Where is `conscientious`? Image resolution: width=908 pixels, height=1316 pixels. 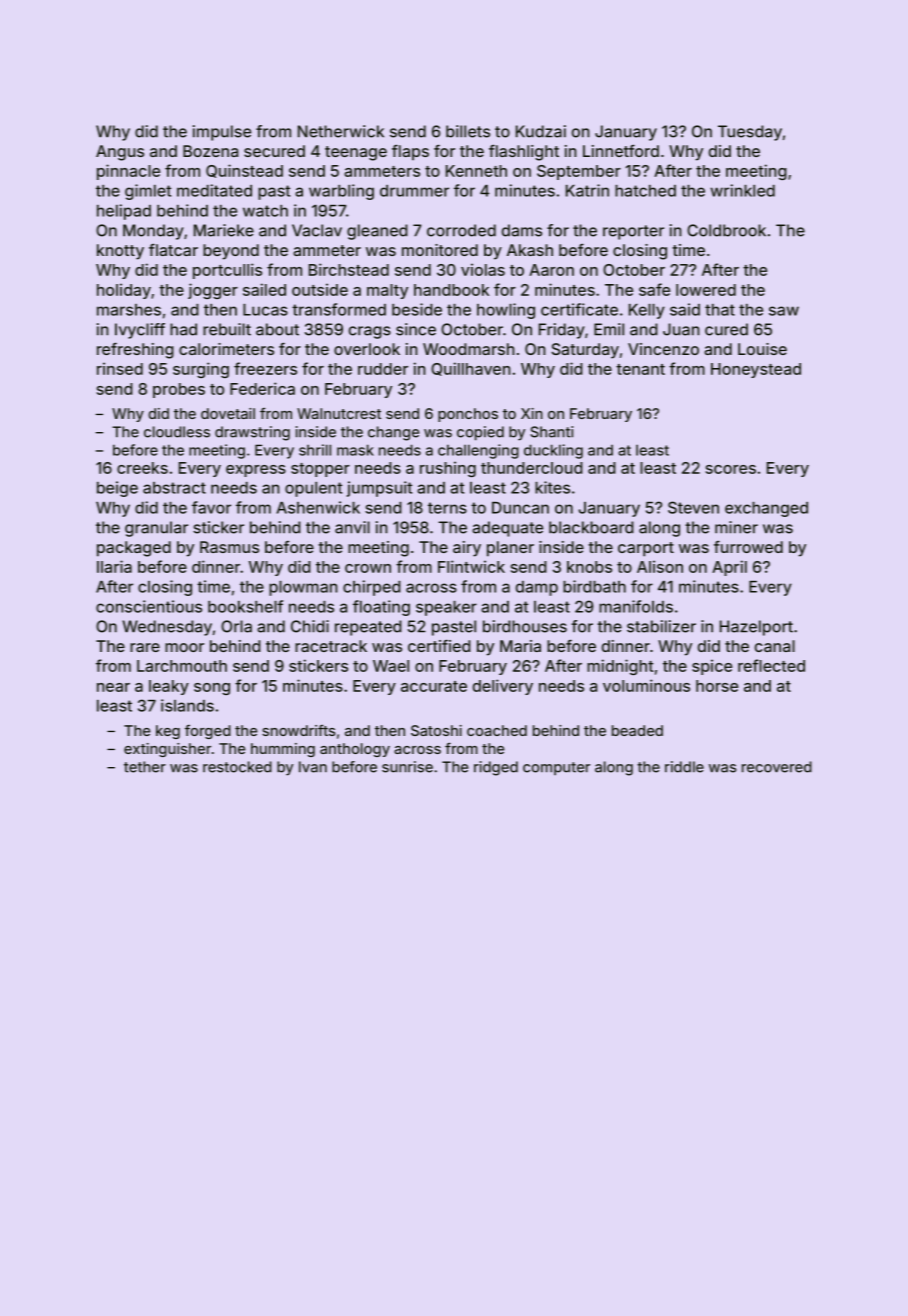 conscientious is located at coordinates (149, 606).
